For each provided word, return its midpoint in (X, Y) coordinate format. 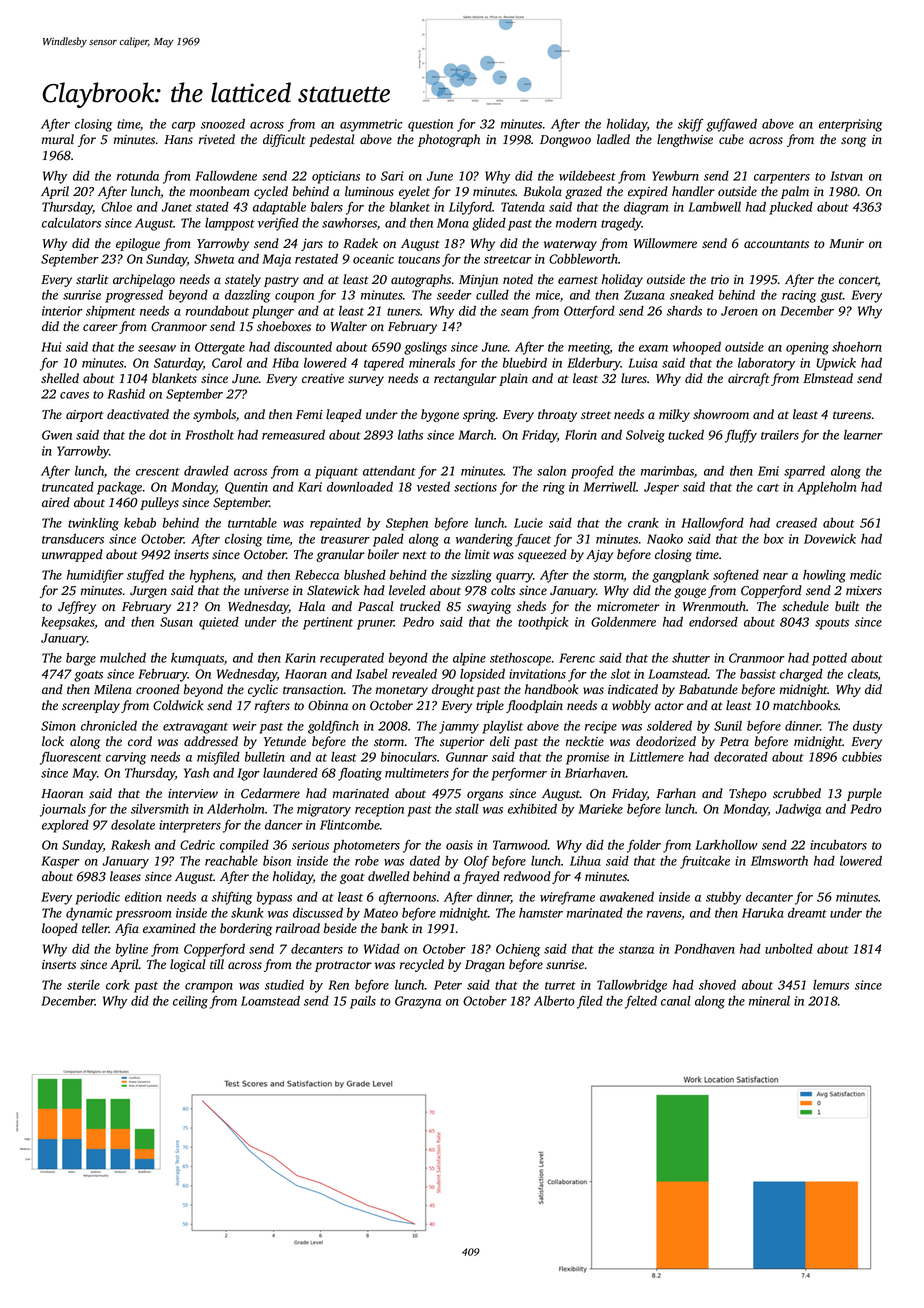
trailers (780, 435)
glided (489, 224)
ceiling (190, 1002)
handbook (551, 689)
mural (58, 139)
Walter (349, 326)
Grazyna (418, 1002)
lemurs (831, 985)
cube (731, 139)
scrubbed (797, 793)
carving (126, 758)
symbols (214, 415)
